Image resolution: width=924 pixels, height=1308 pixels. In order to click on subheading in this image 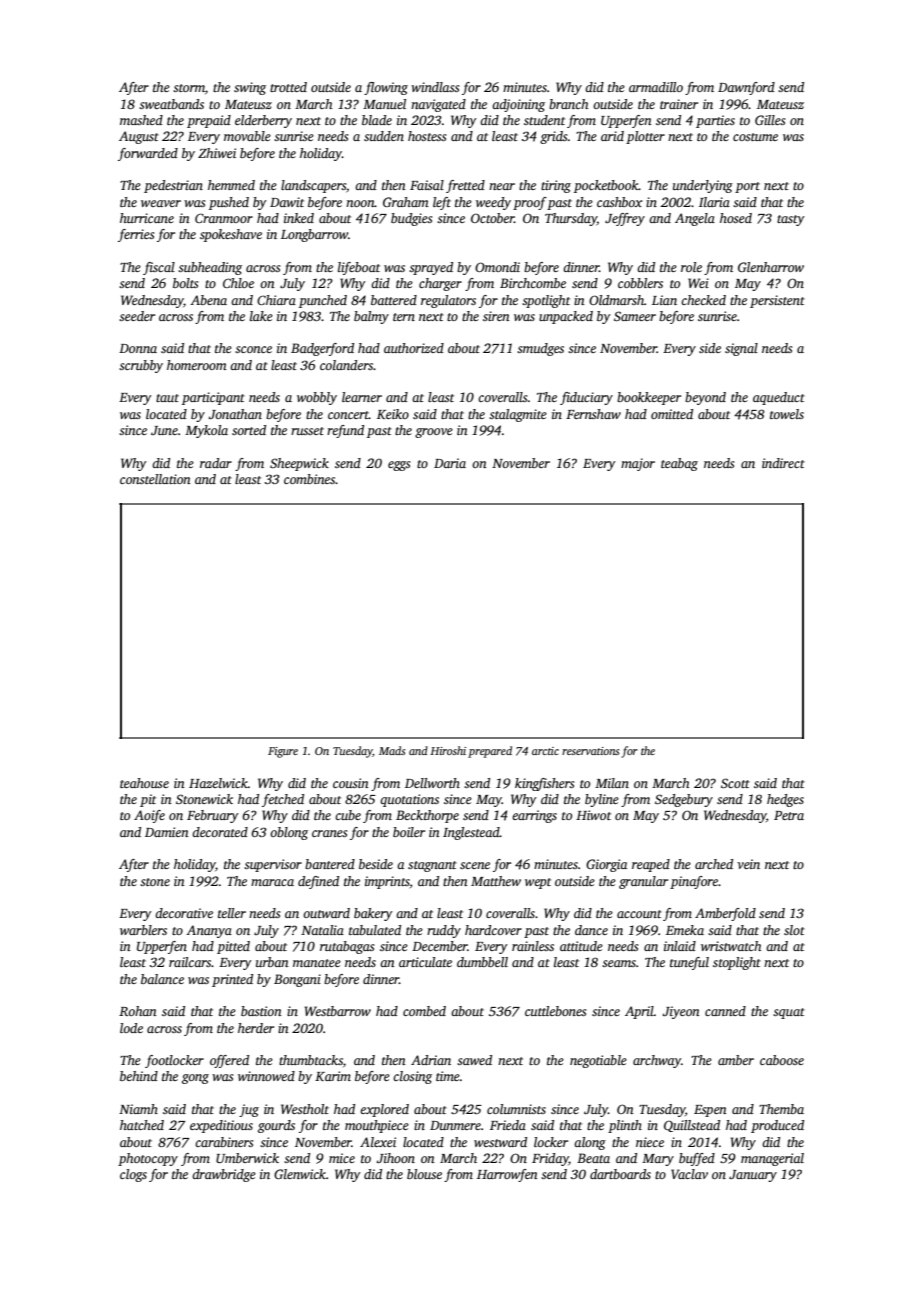, I will do `click(210, 268)`.
